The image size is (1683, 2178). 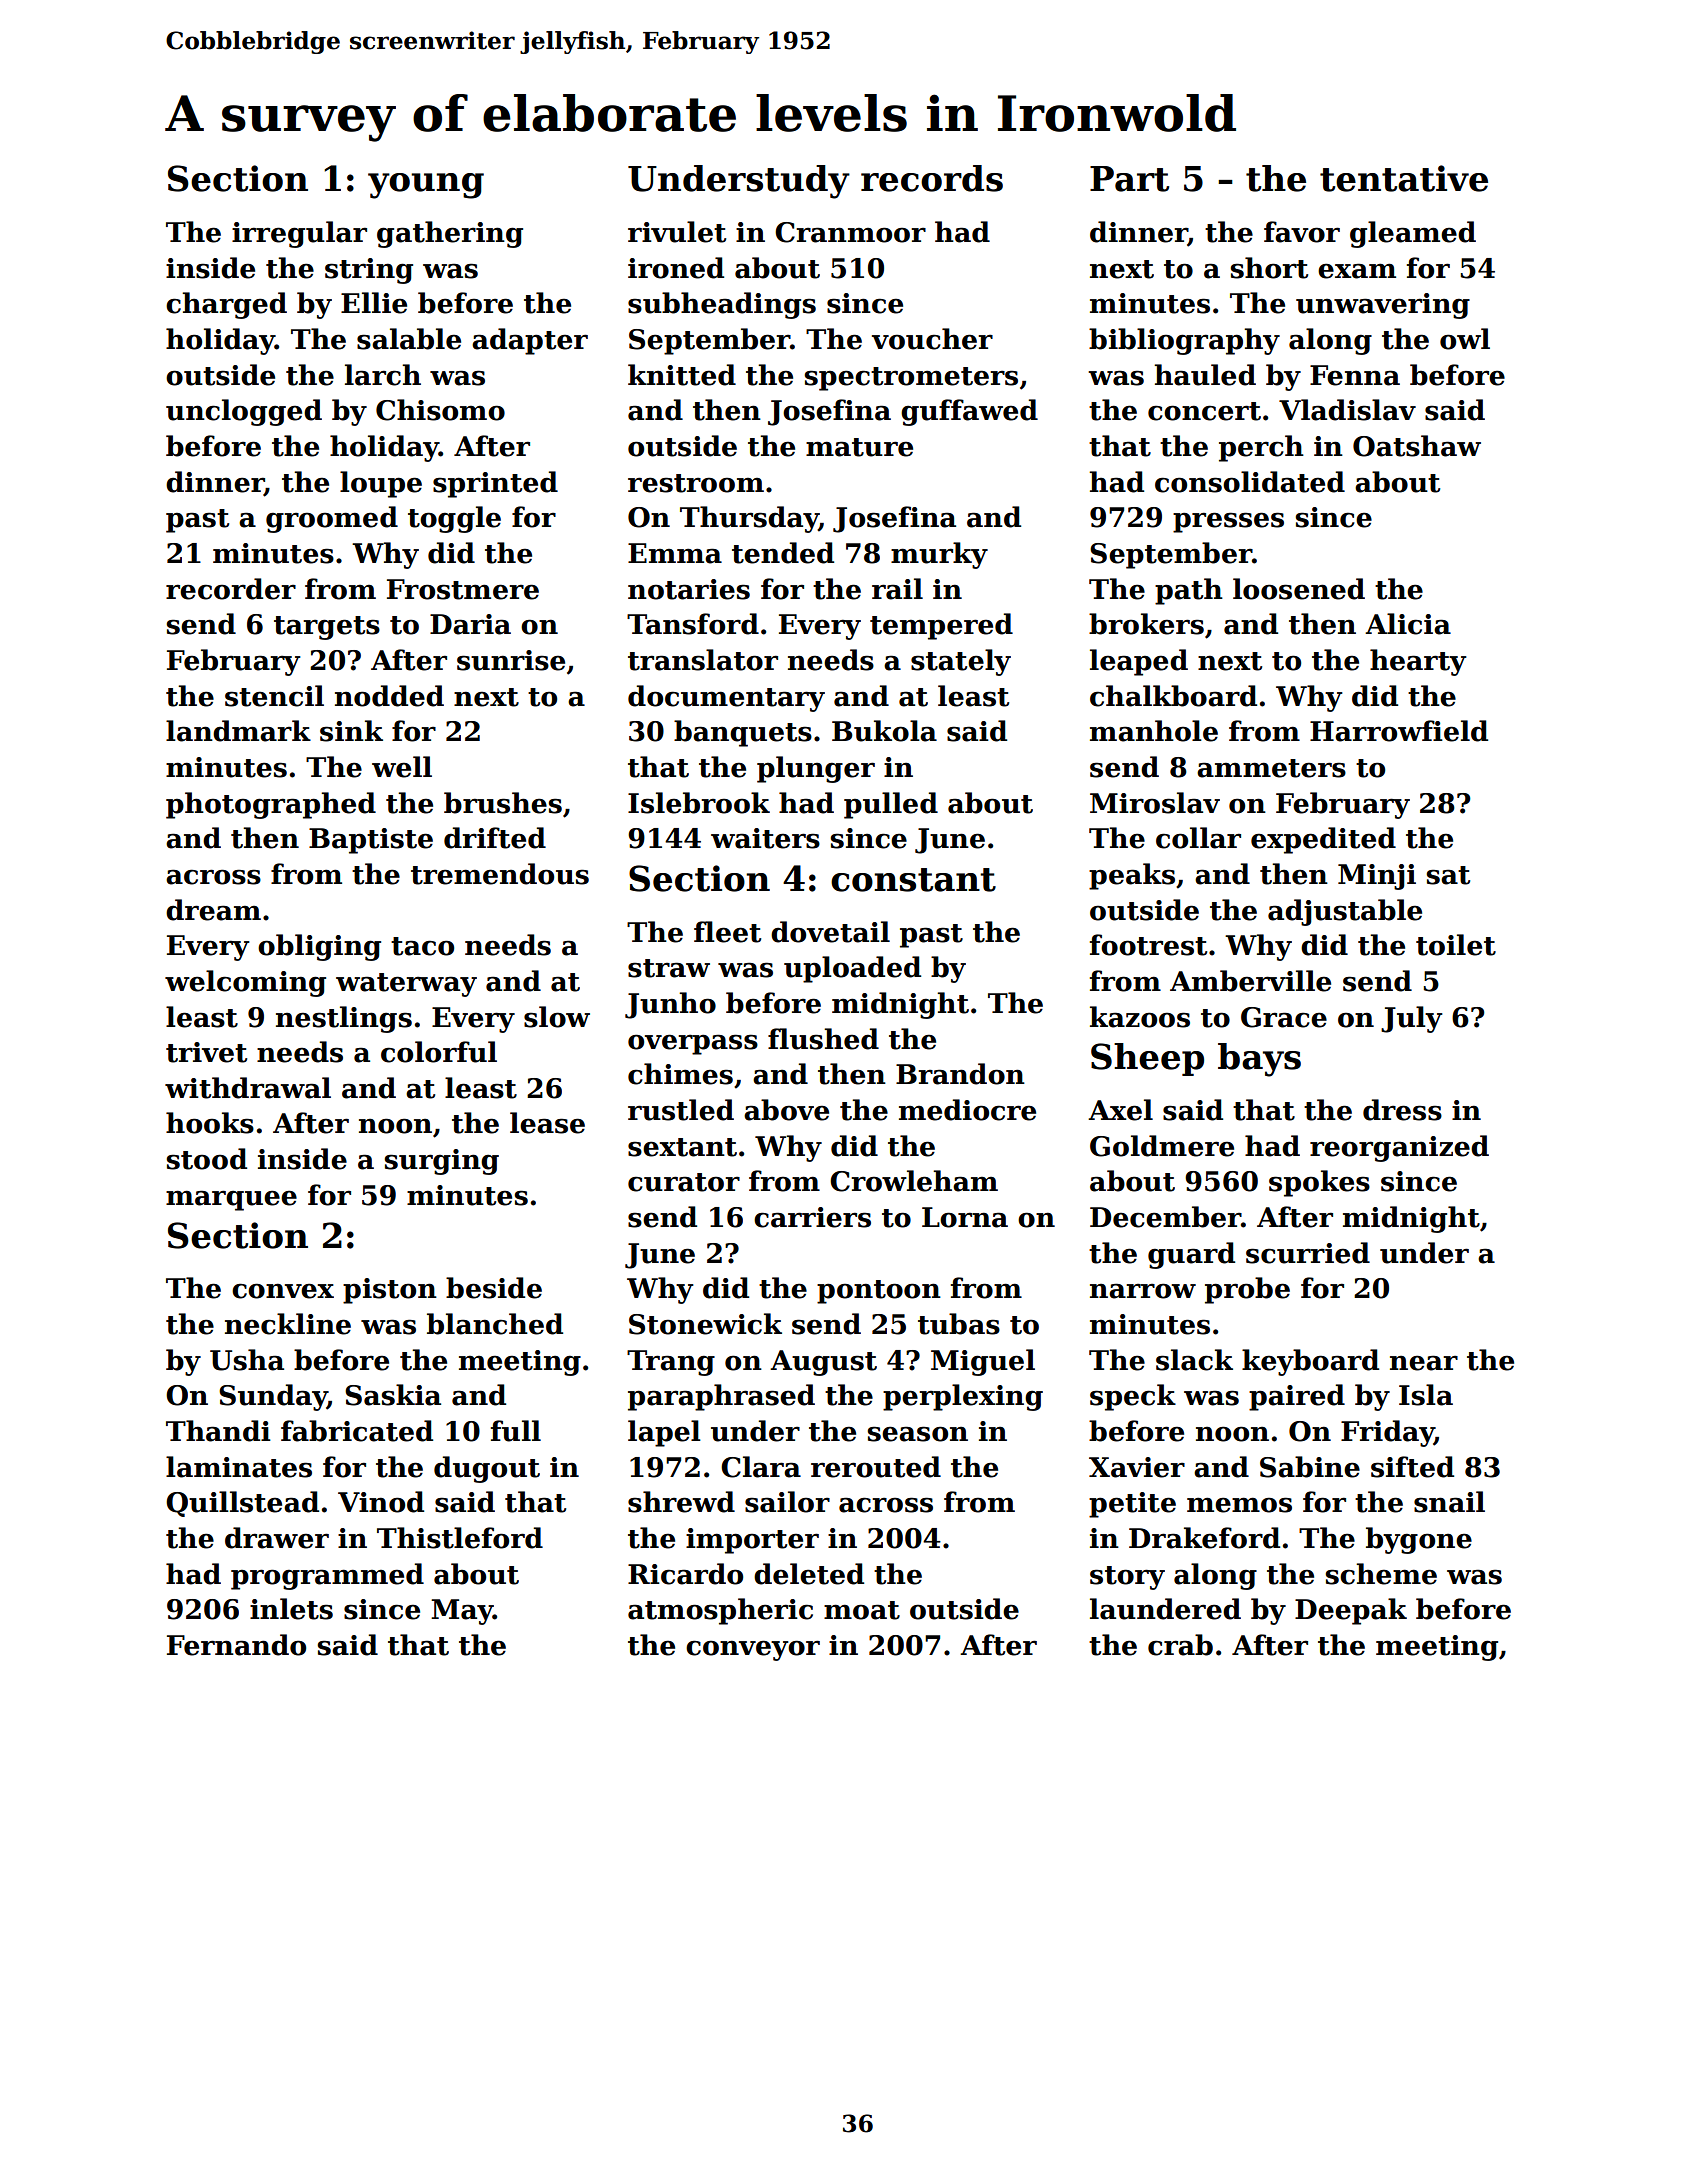 What do you see at coordinates (409, 339) in the image?
I see `salable` at bounding box center [409, 339].
